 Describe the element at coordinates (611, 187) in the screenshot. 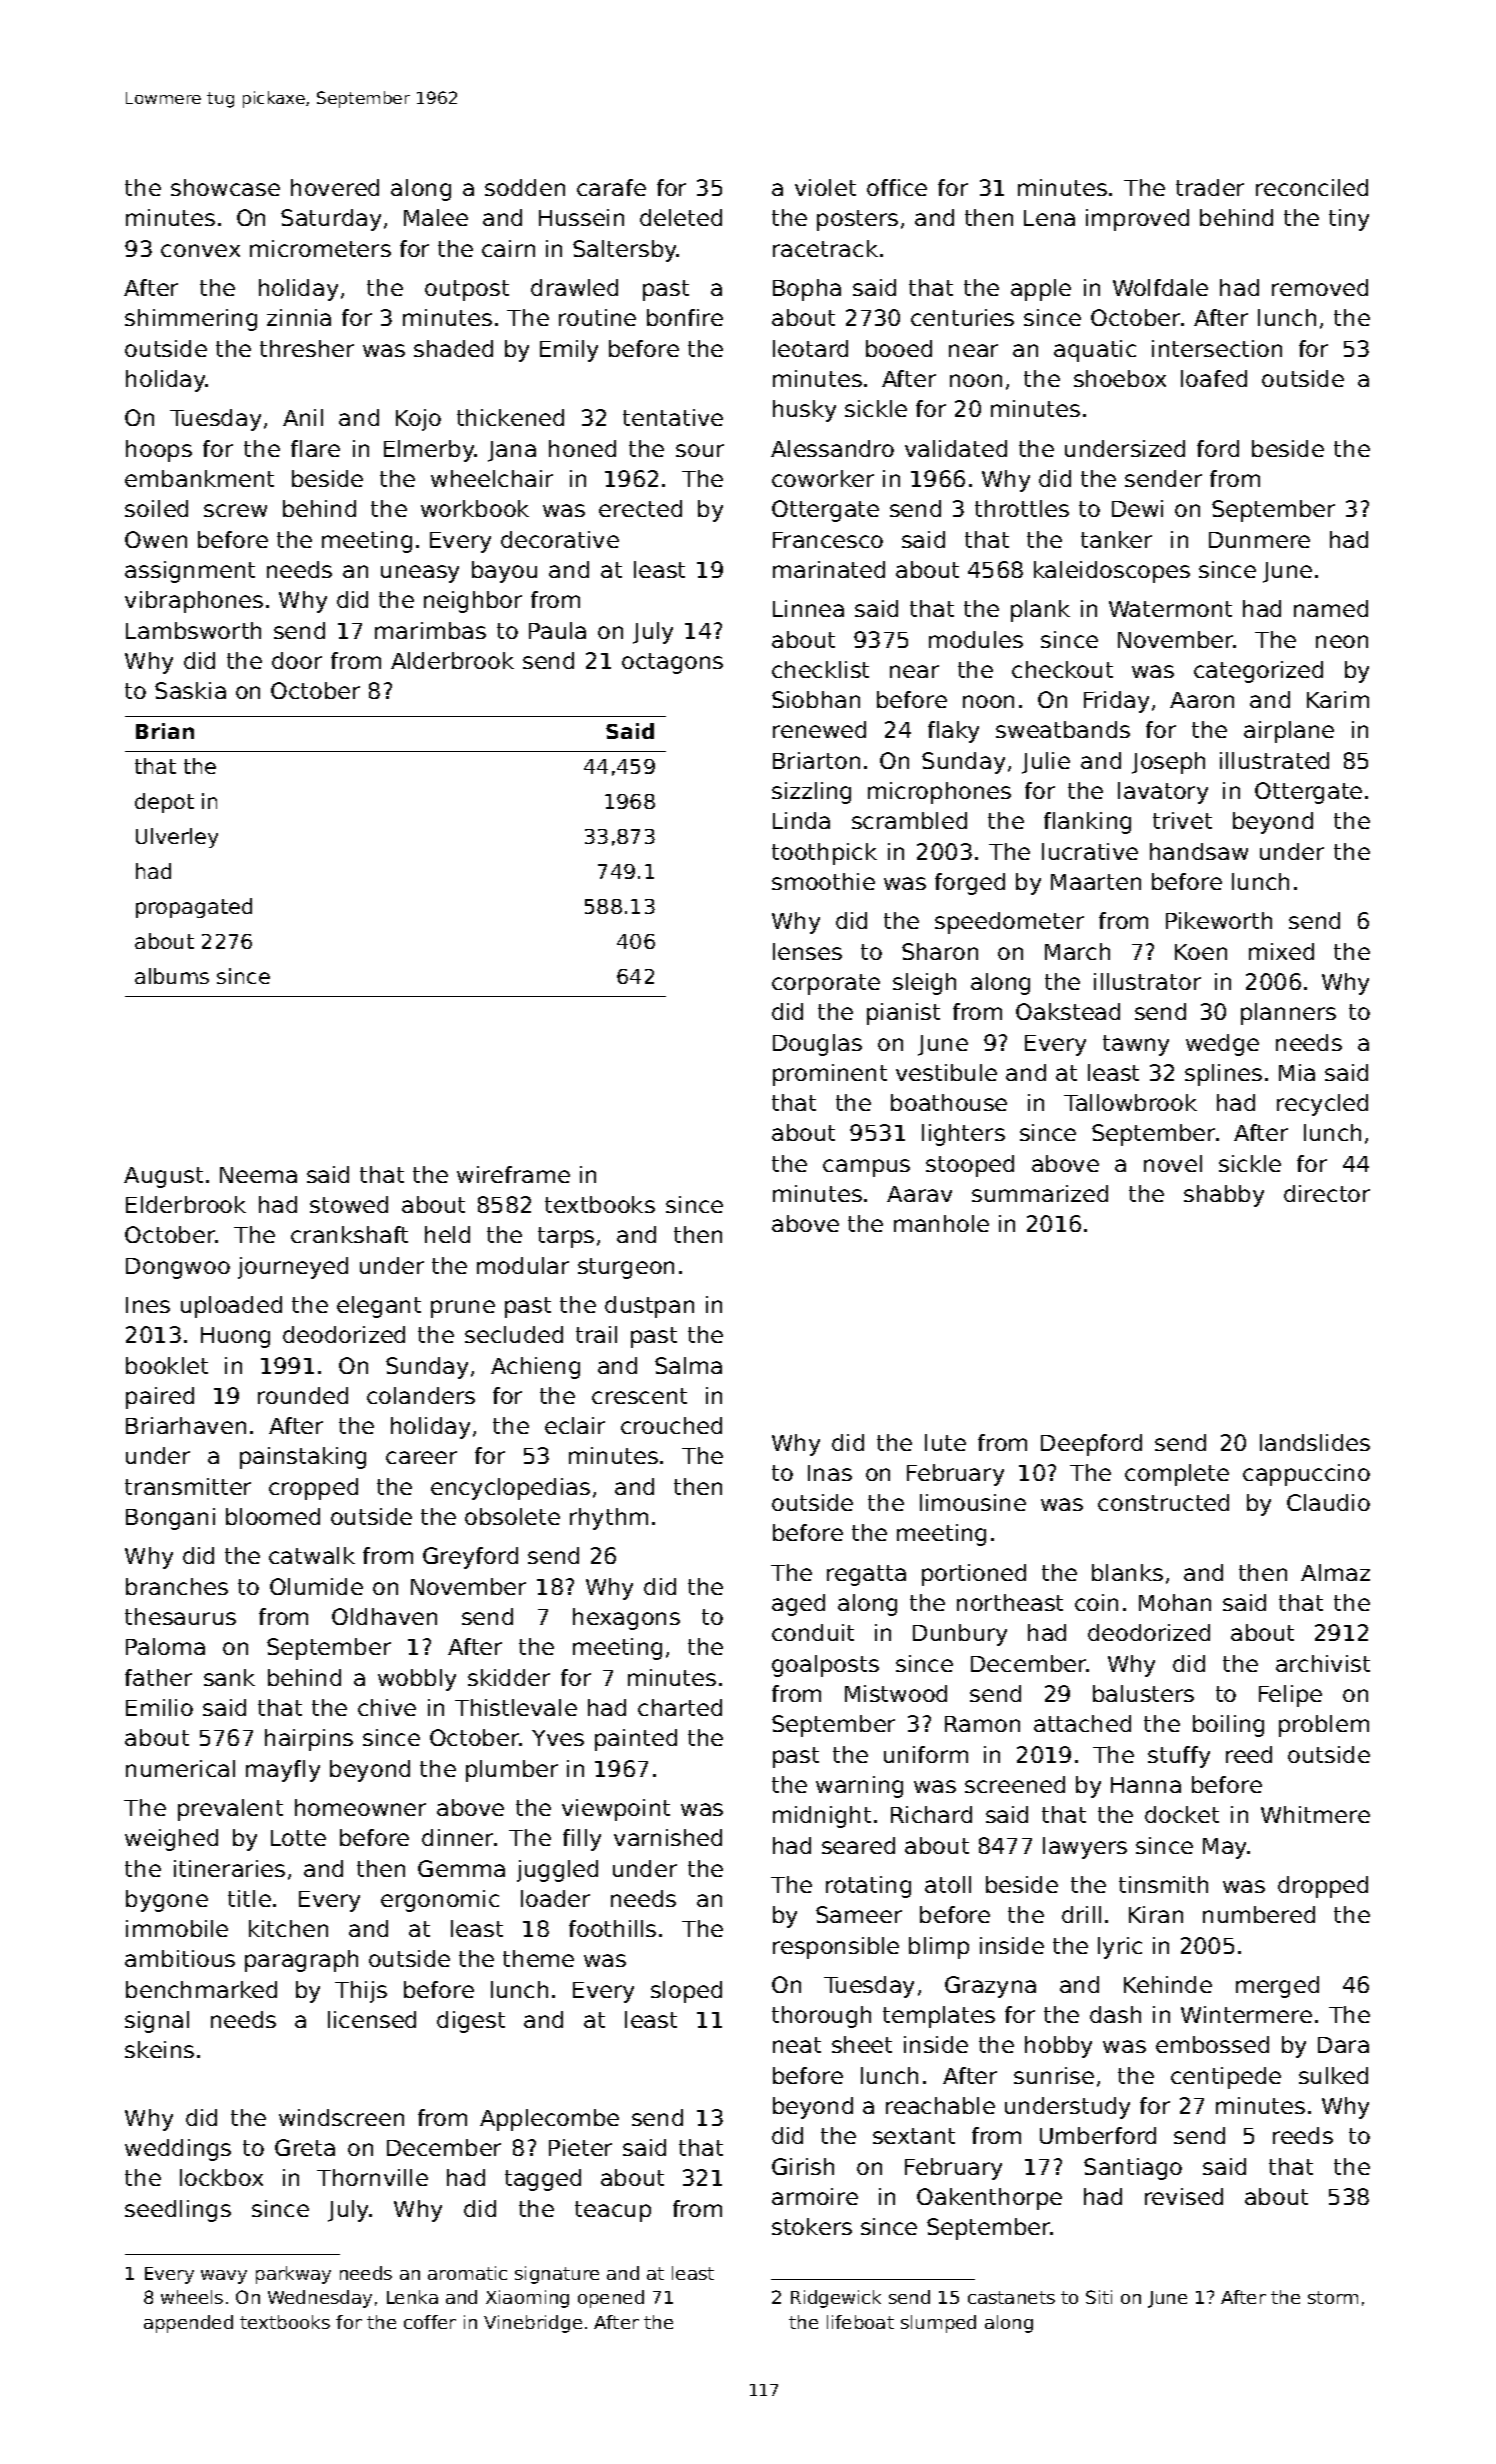

I see `carafe` at that location.
